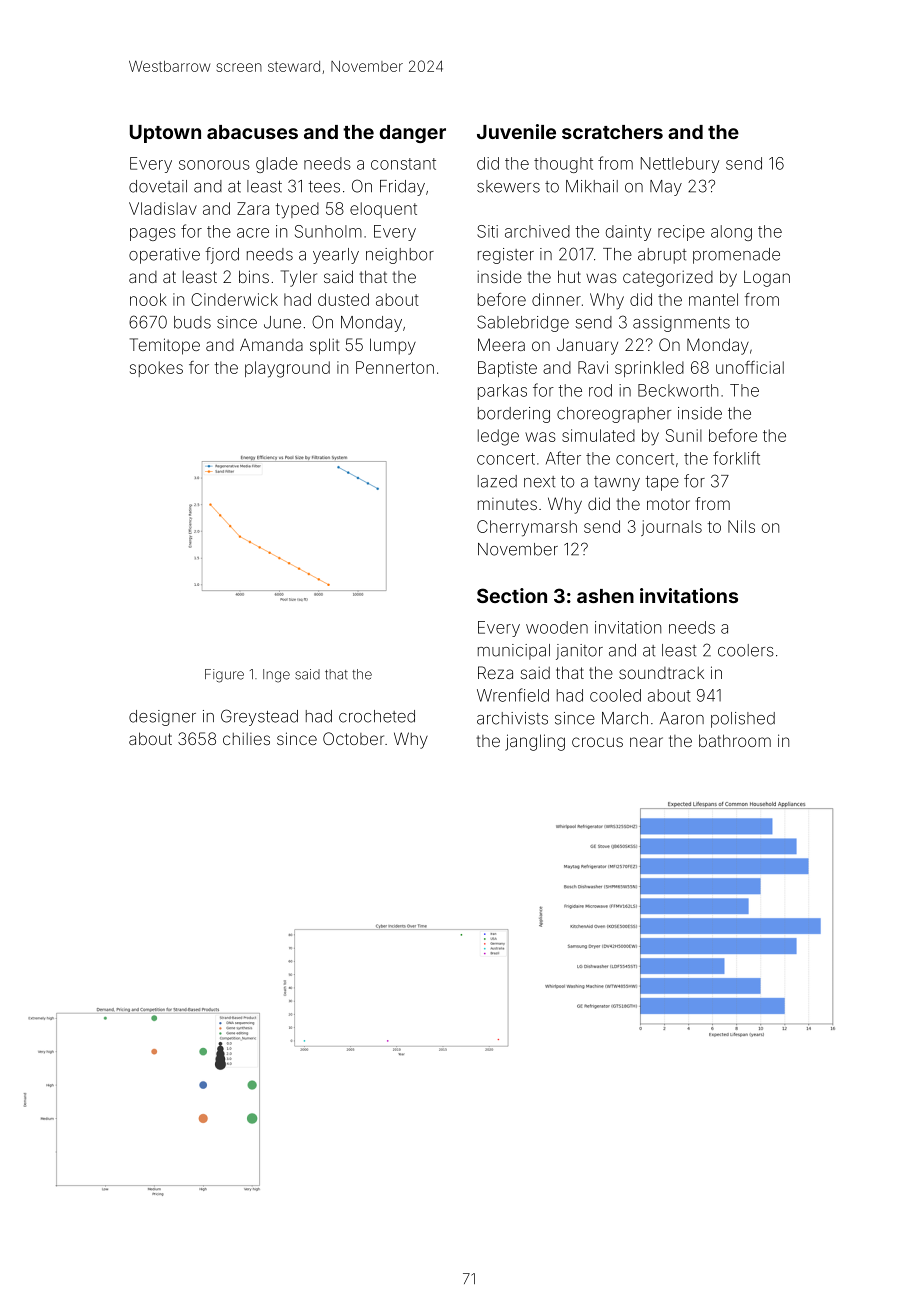 The image size is (924, 1311). Describe the element at coordinates (383, 210) in the screenshot. I see `eloquent` at that location.
